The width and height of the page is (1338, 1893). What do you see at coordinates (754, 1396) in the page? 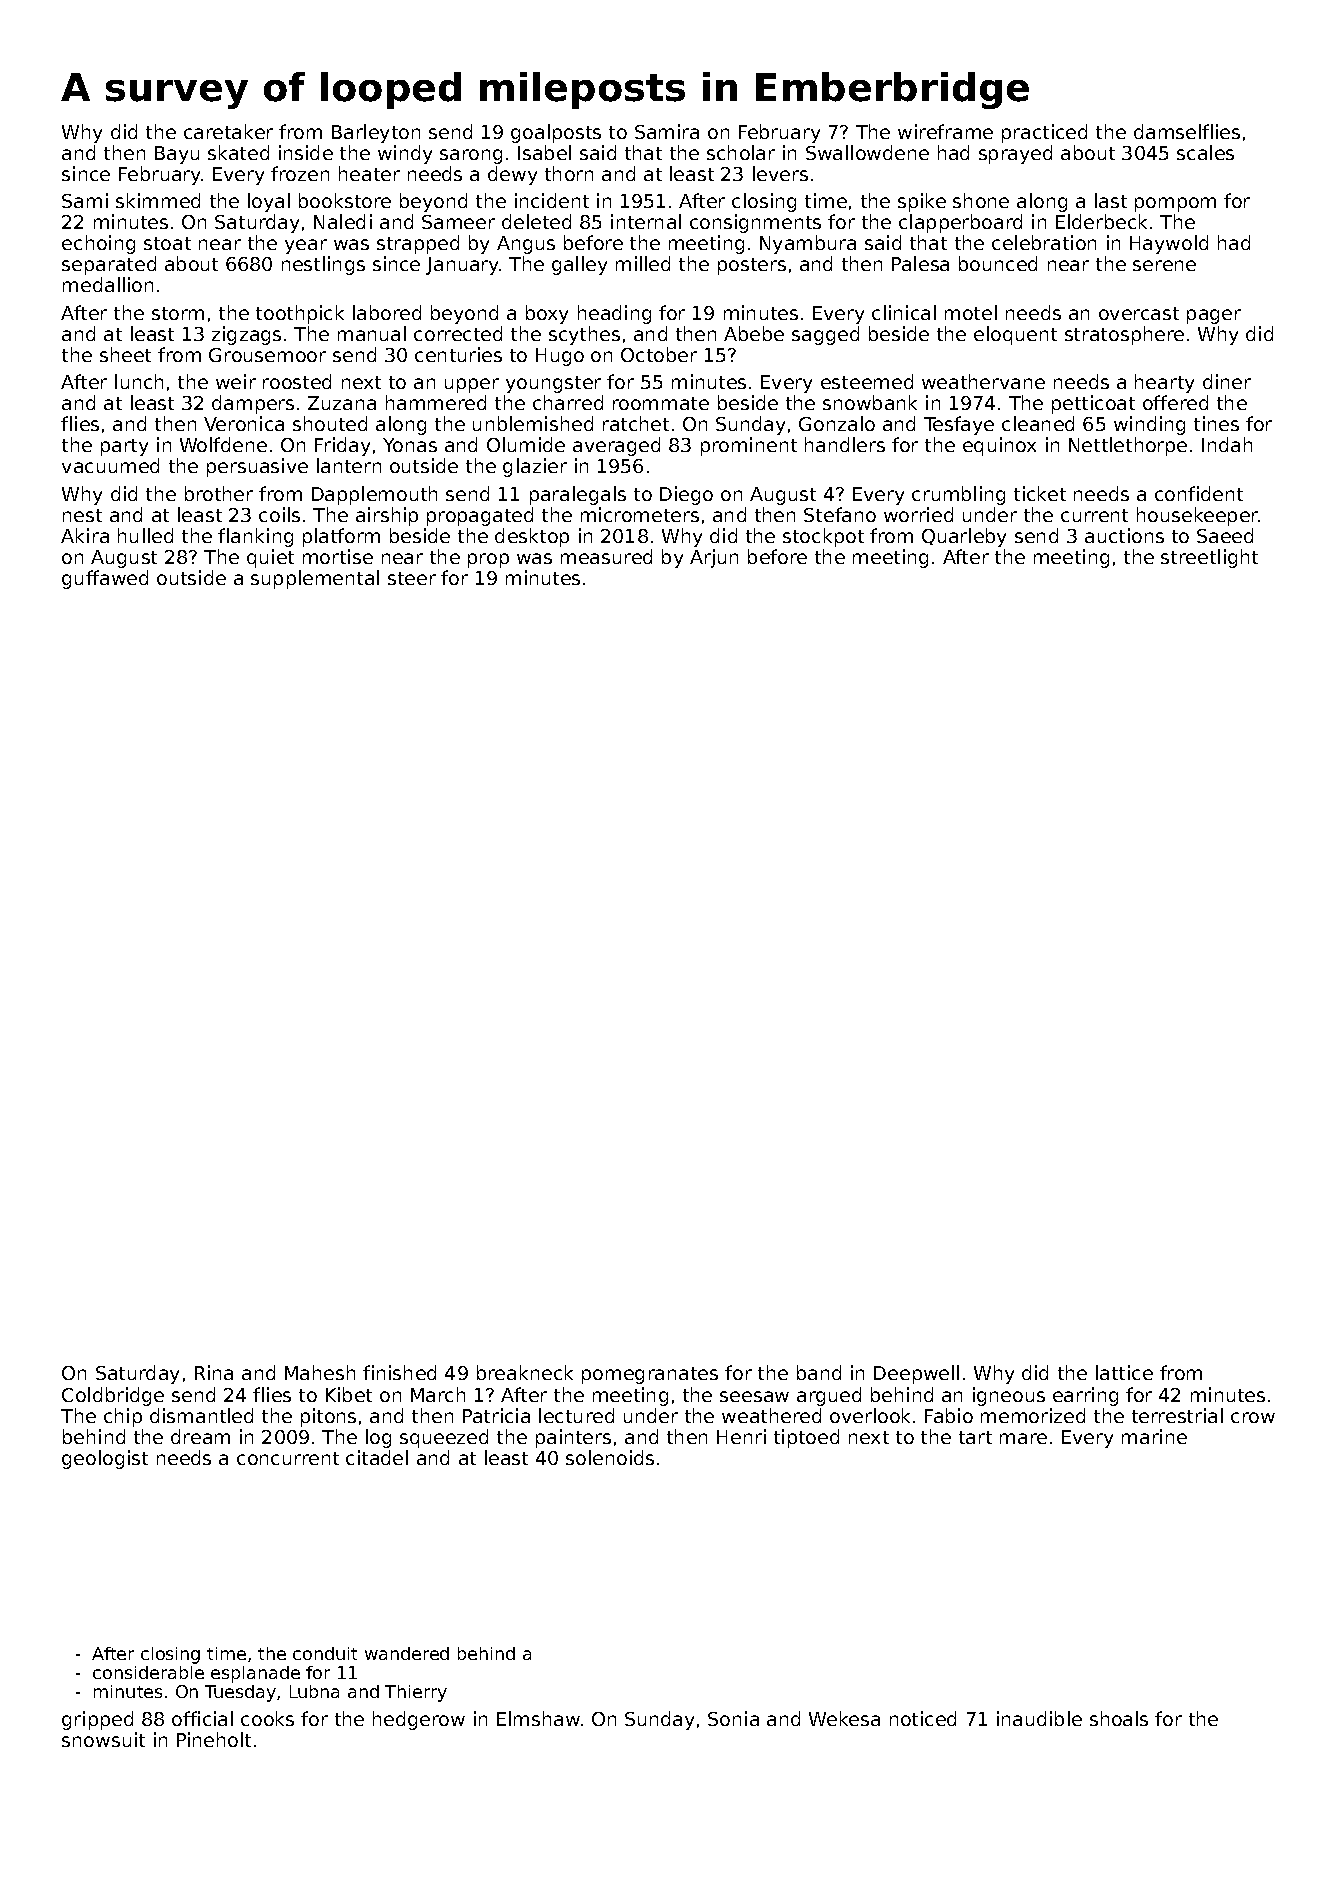
I see `seesaw` at bounding box center [754, 1396].
